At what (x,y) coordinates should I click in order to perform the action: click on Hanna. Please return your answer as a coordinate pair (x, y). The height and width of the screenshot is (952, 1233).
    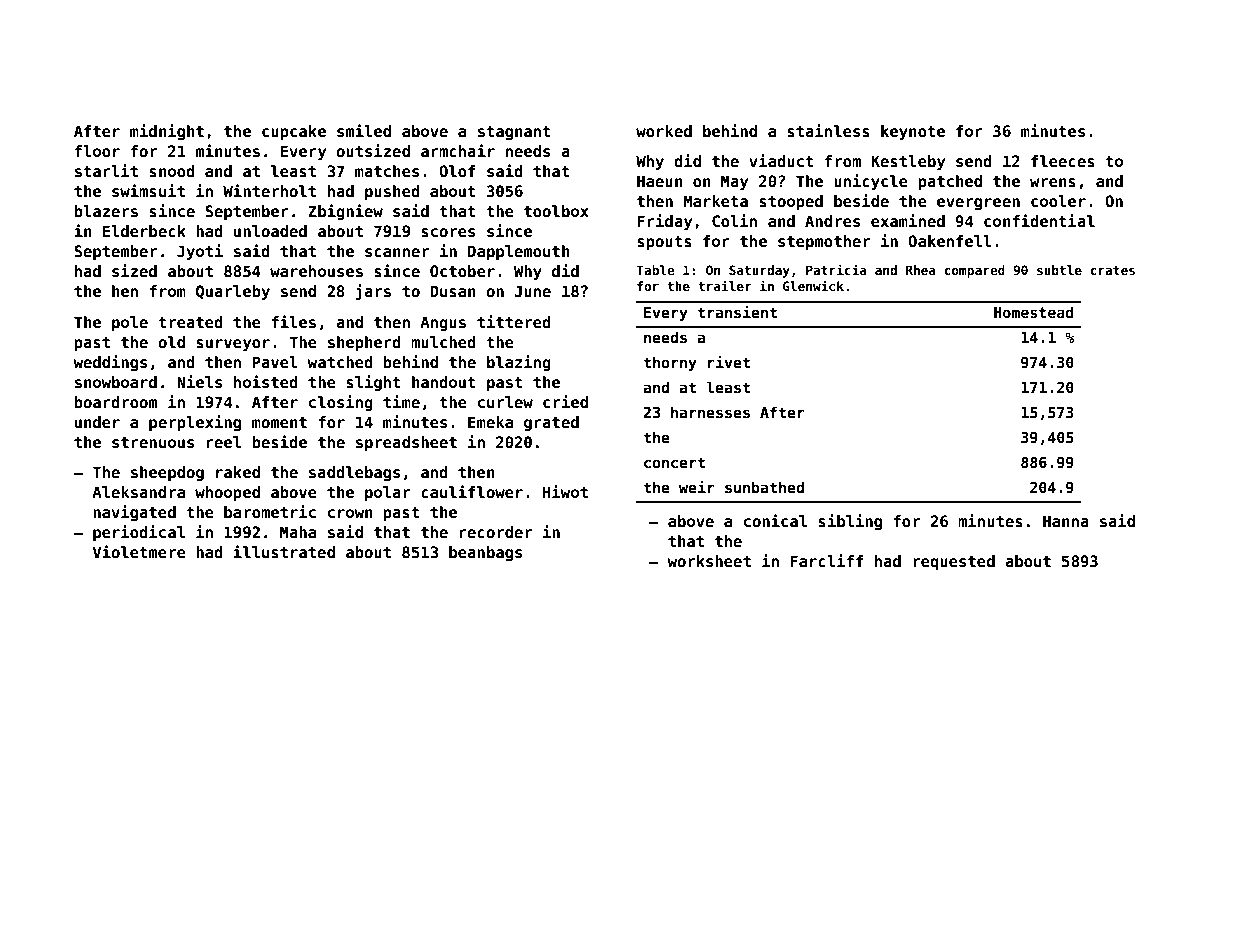
    Looking at the image, I should click on (1066, 521).
